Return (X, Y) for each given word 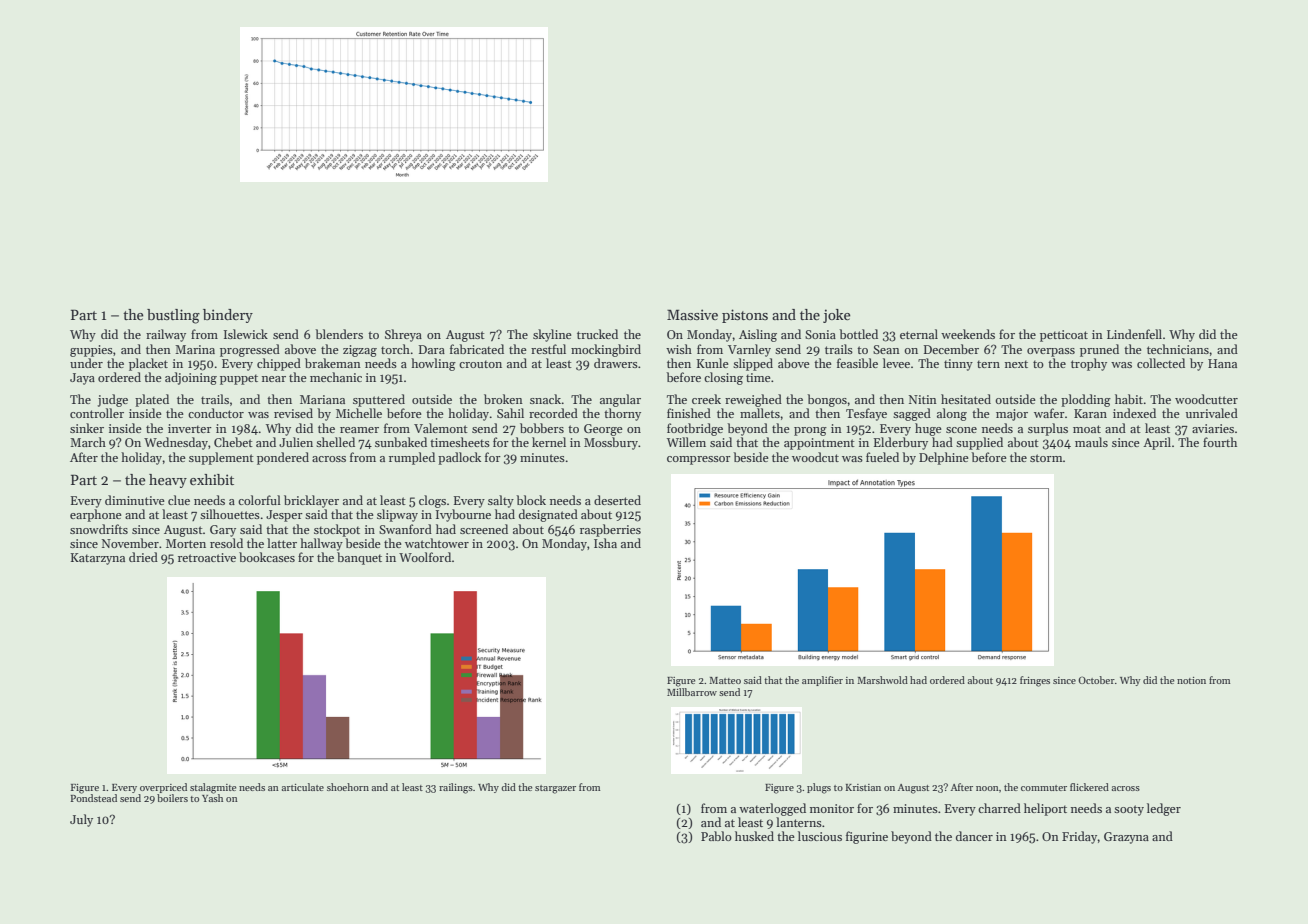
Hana (1222, 363)
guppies (91, 351)
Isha (605, 543)
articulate (303, 787)
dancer (974, 836)
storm (1046, 458)
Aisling (758, 335)
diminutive (135, 500)
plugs (819, 788)
